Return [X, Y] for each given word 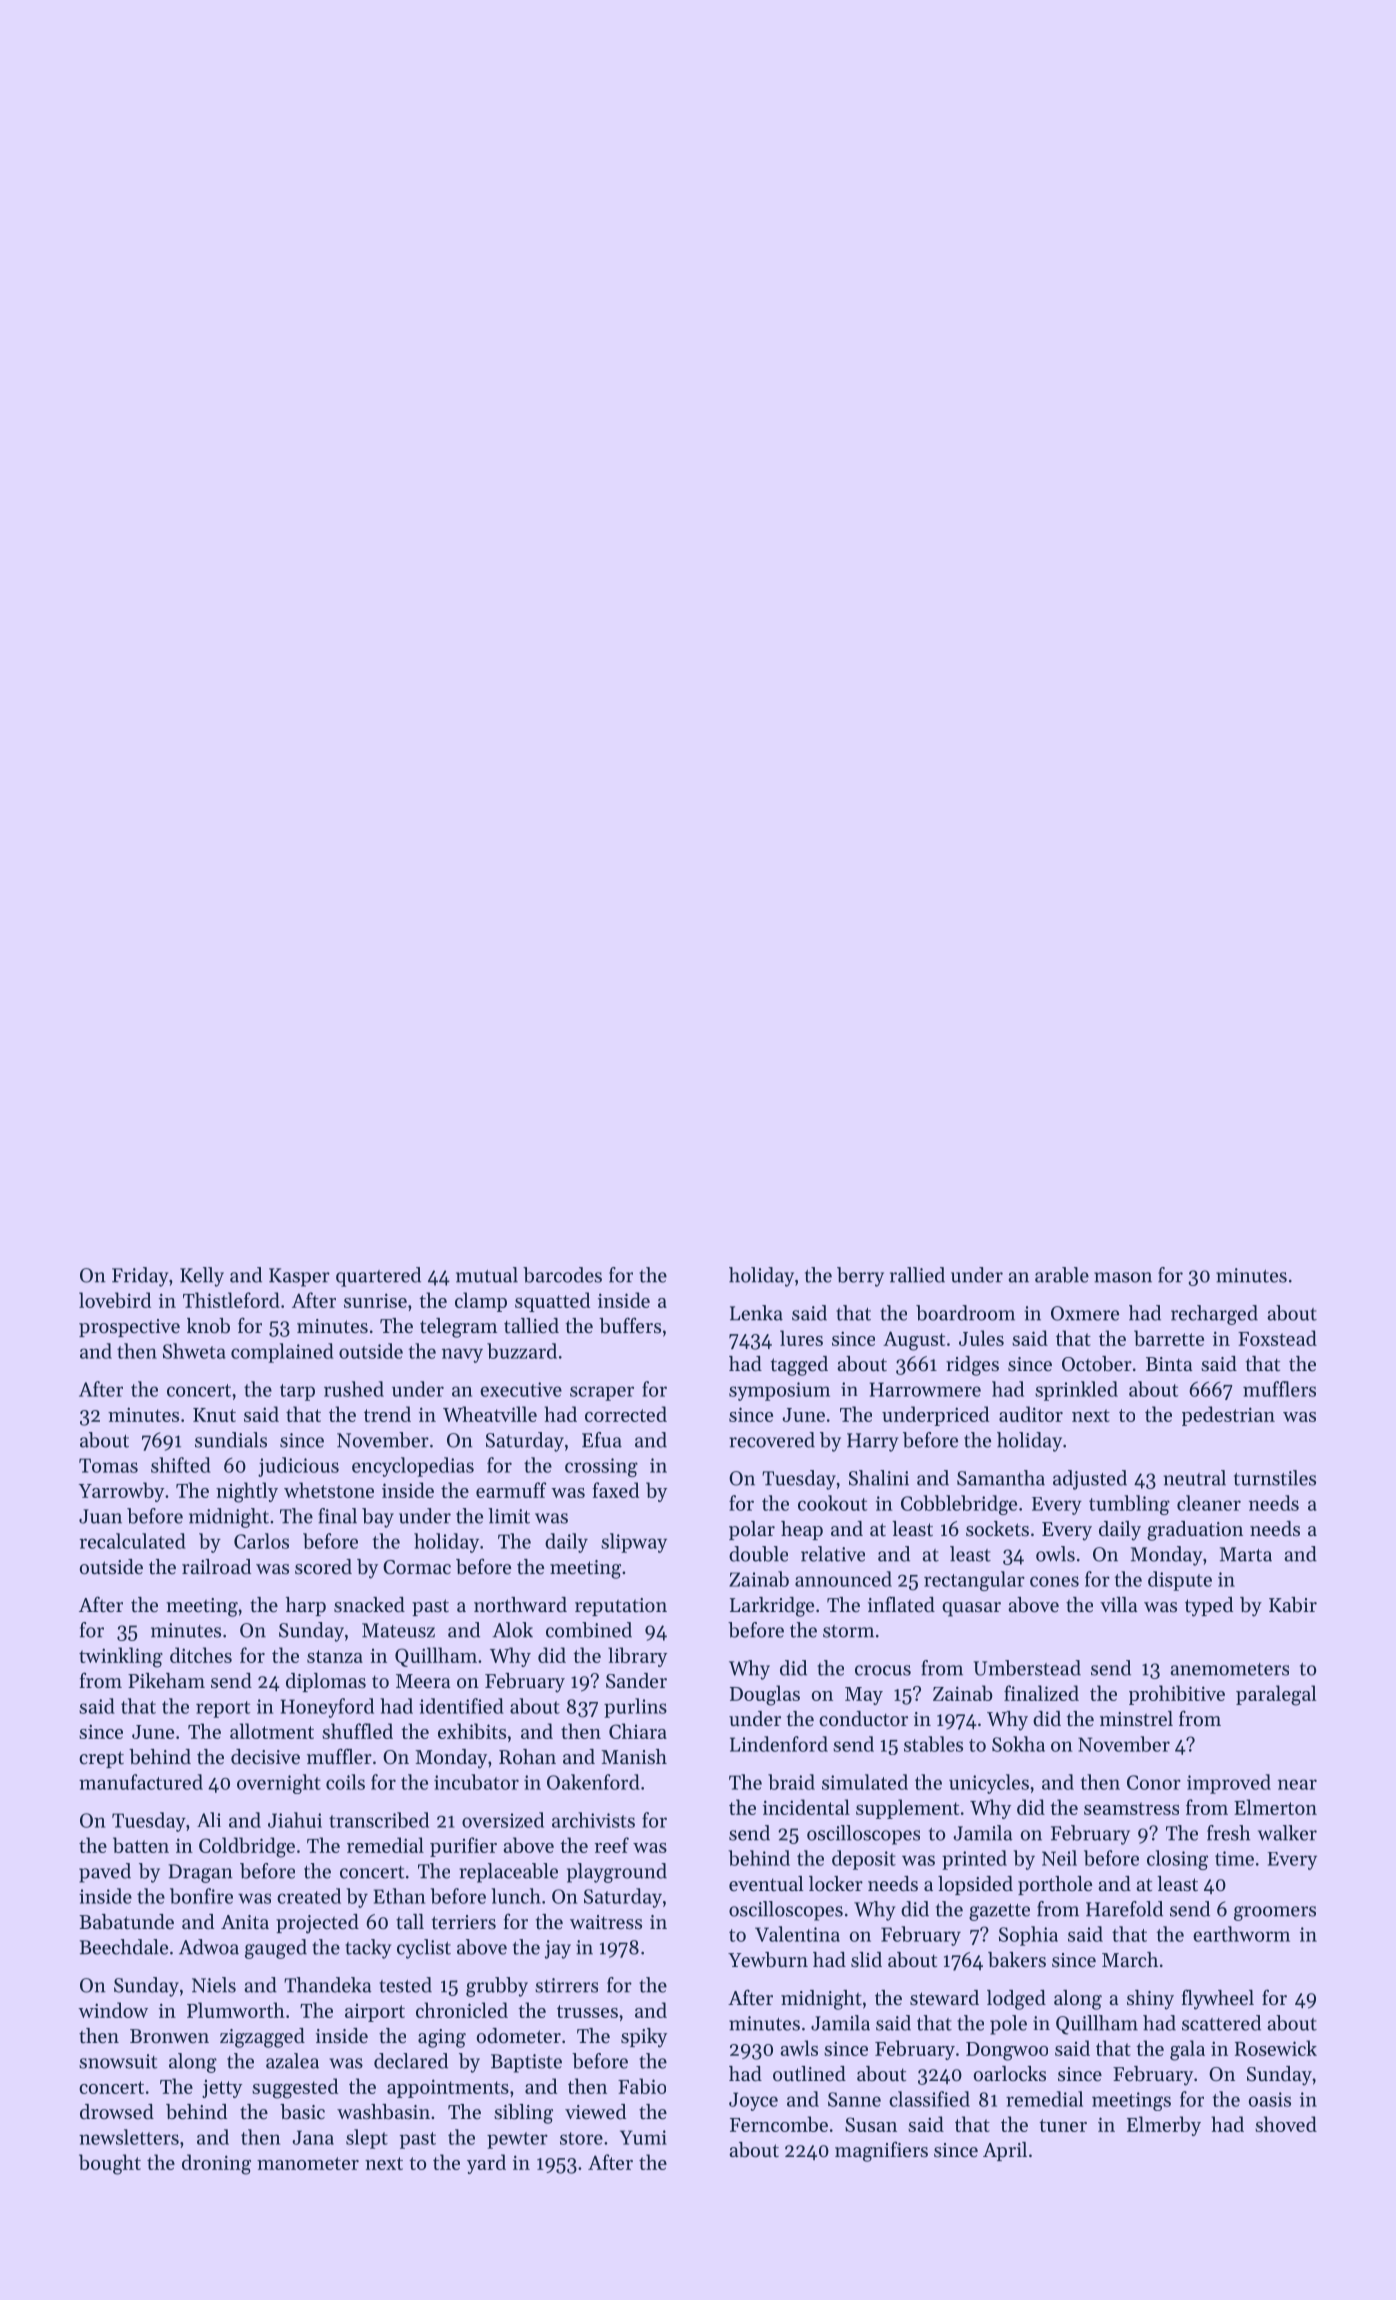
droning [216, 2164]
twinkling [121, 1657]
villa [1119, 1604]
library [637, 1657]
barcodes [562, 1275]
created [309, 1896]
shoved [1286, 2124]
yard [486, 2164]
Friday [140, 1277]
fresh [1228, 1833]
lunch [516, 1896]
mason [1123, 1277]
